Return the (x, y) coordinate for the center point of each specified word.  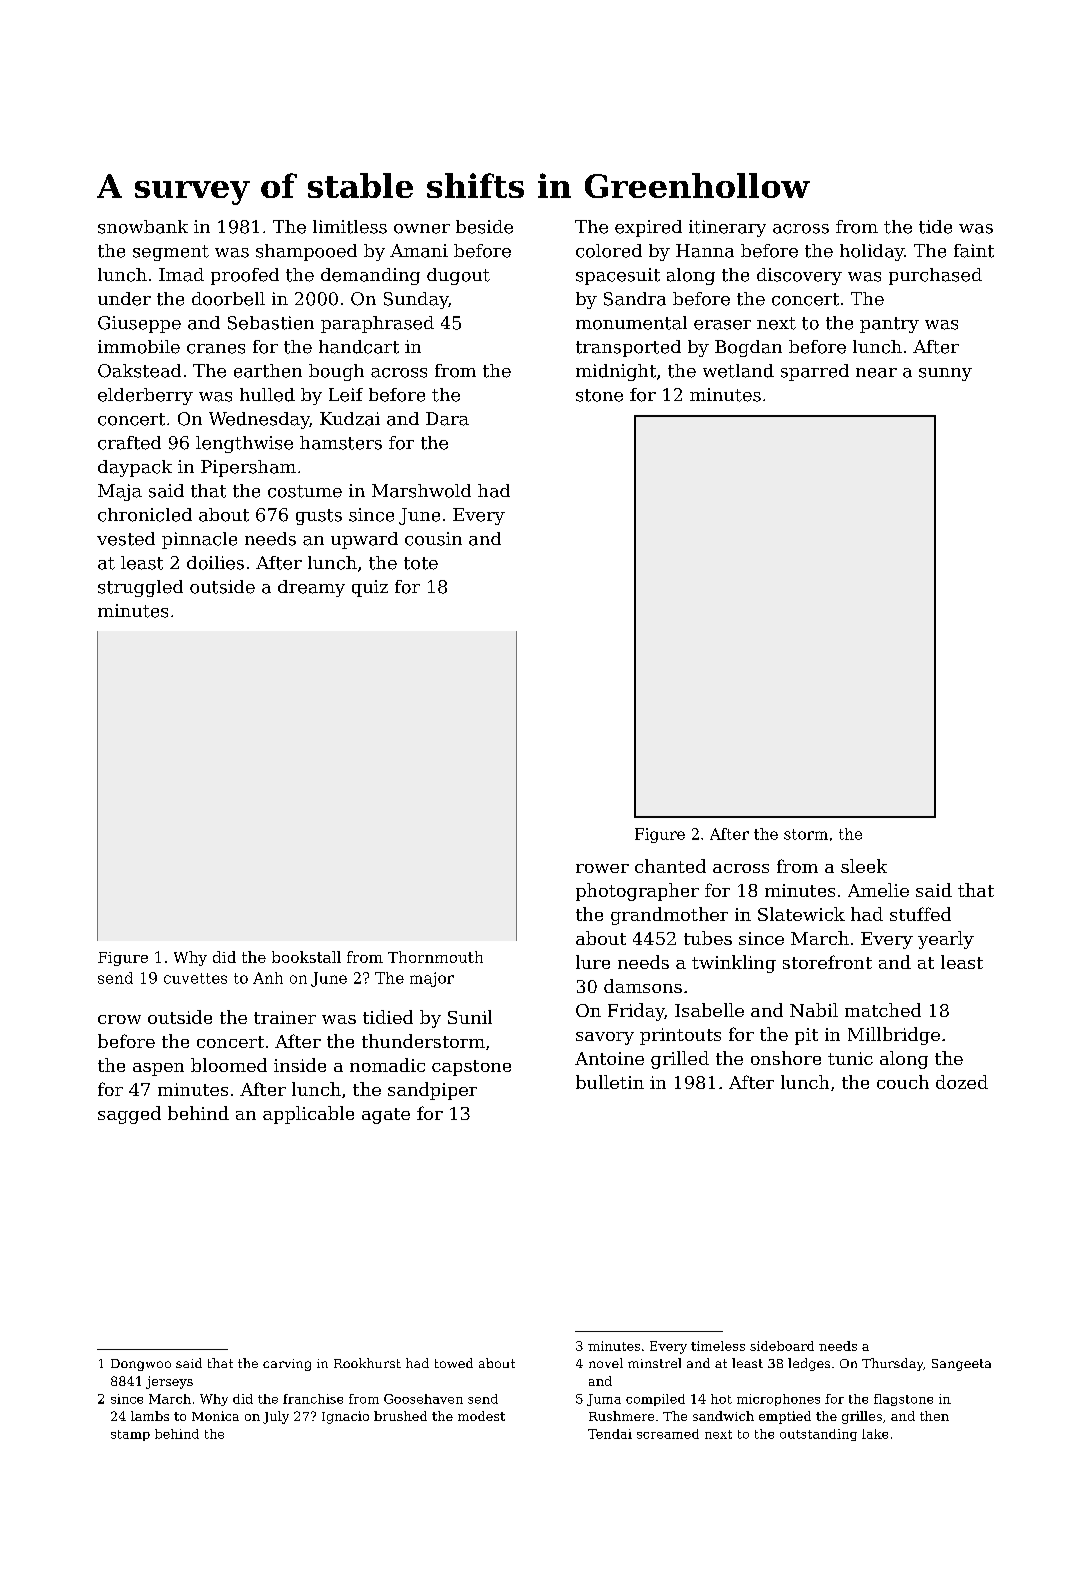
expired (648, 228)
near (876, 373)
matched (883, 1010)
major (432, 979)
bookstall (306, 957)
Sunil (470, 1017)
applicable (308, 1115)
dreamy (311, 588)
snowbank (143, 227)
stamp (130, 1435)
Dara (447, 419)
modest (481, 1416)
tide (935, 227)
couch (903, 1082)
